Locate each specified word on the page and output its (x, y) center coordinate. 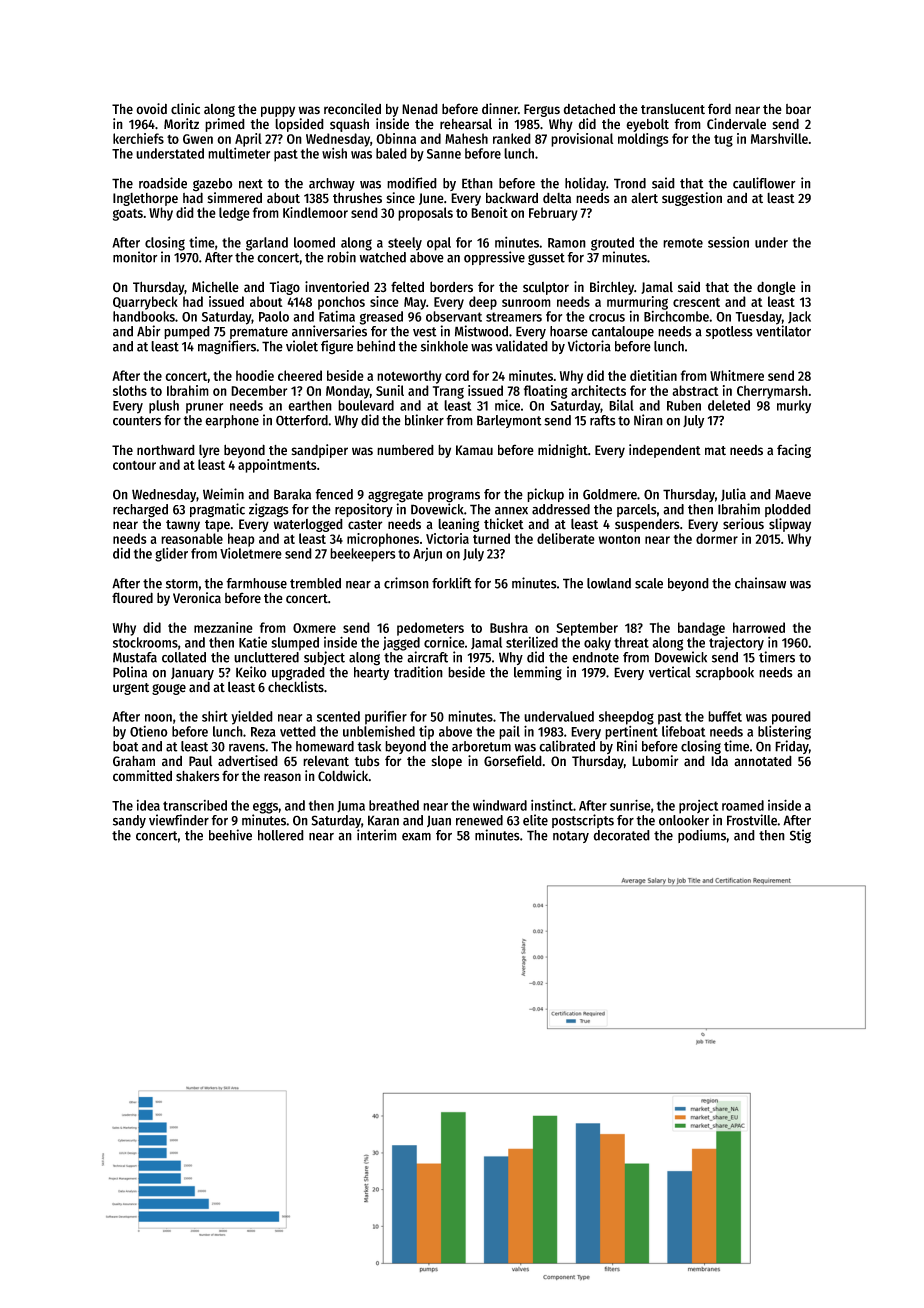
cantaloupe (623, 332)
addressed (561, 509)
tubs (367, 761)
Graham (134, 761)
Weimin (223, 494)
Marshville (779, 138)
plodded (788, 510)
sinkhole (444, 346)
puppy (278, 111)
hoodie (255, 375)
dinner (500, 109)
